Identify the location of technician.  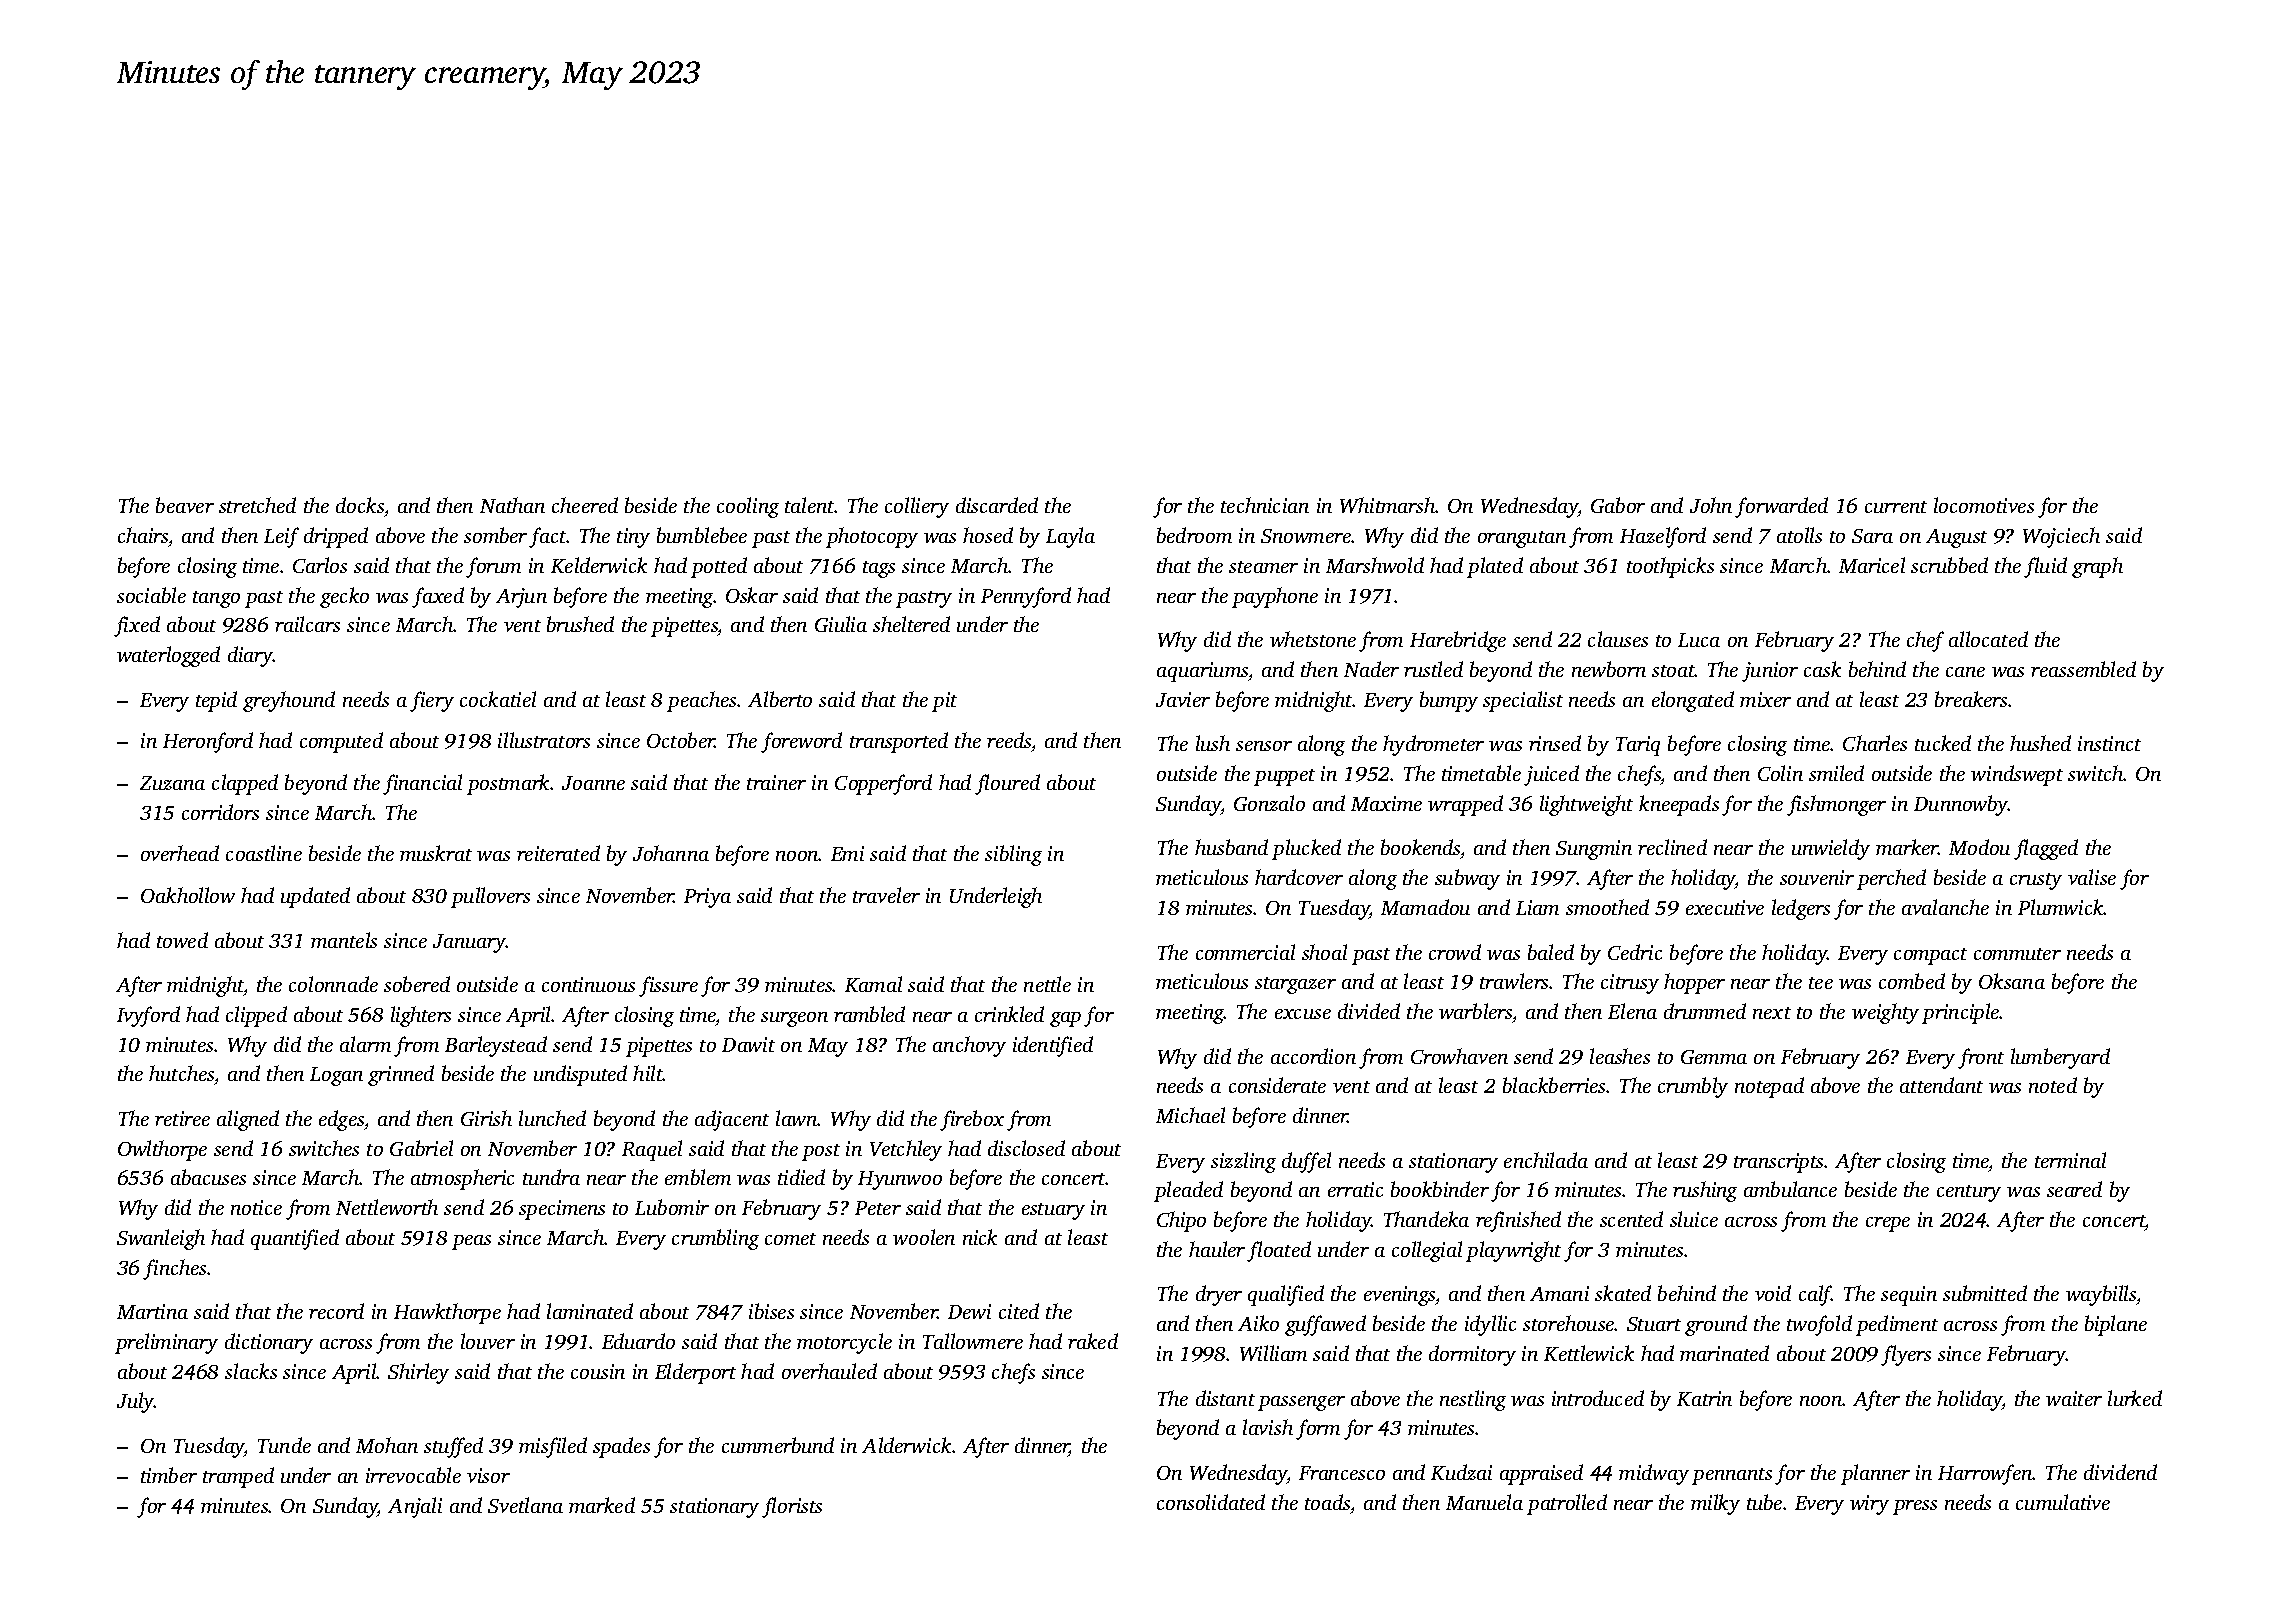
(1265, 505).
